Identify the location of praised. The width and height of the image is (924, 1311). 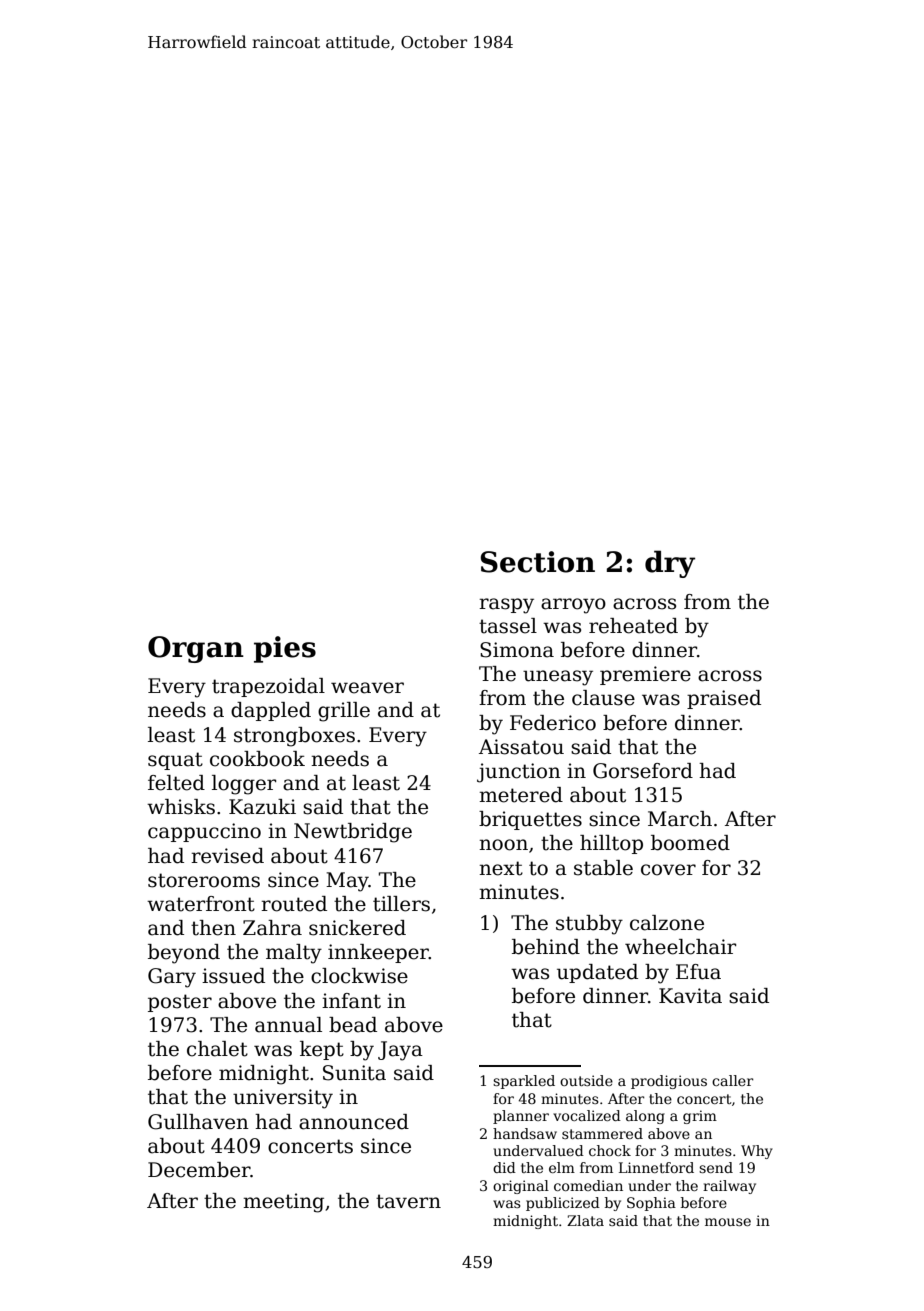
(724, 699).
